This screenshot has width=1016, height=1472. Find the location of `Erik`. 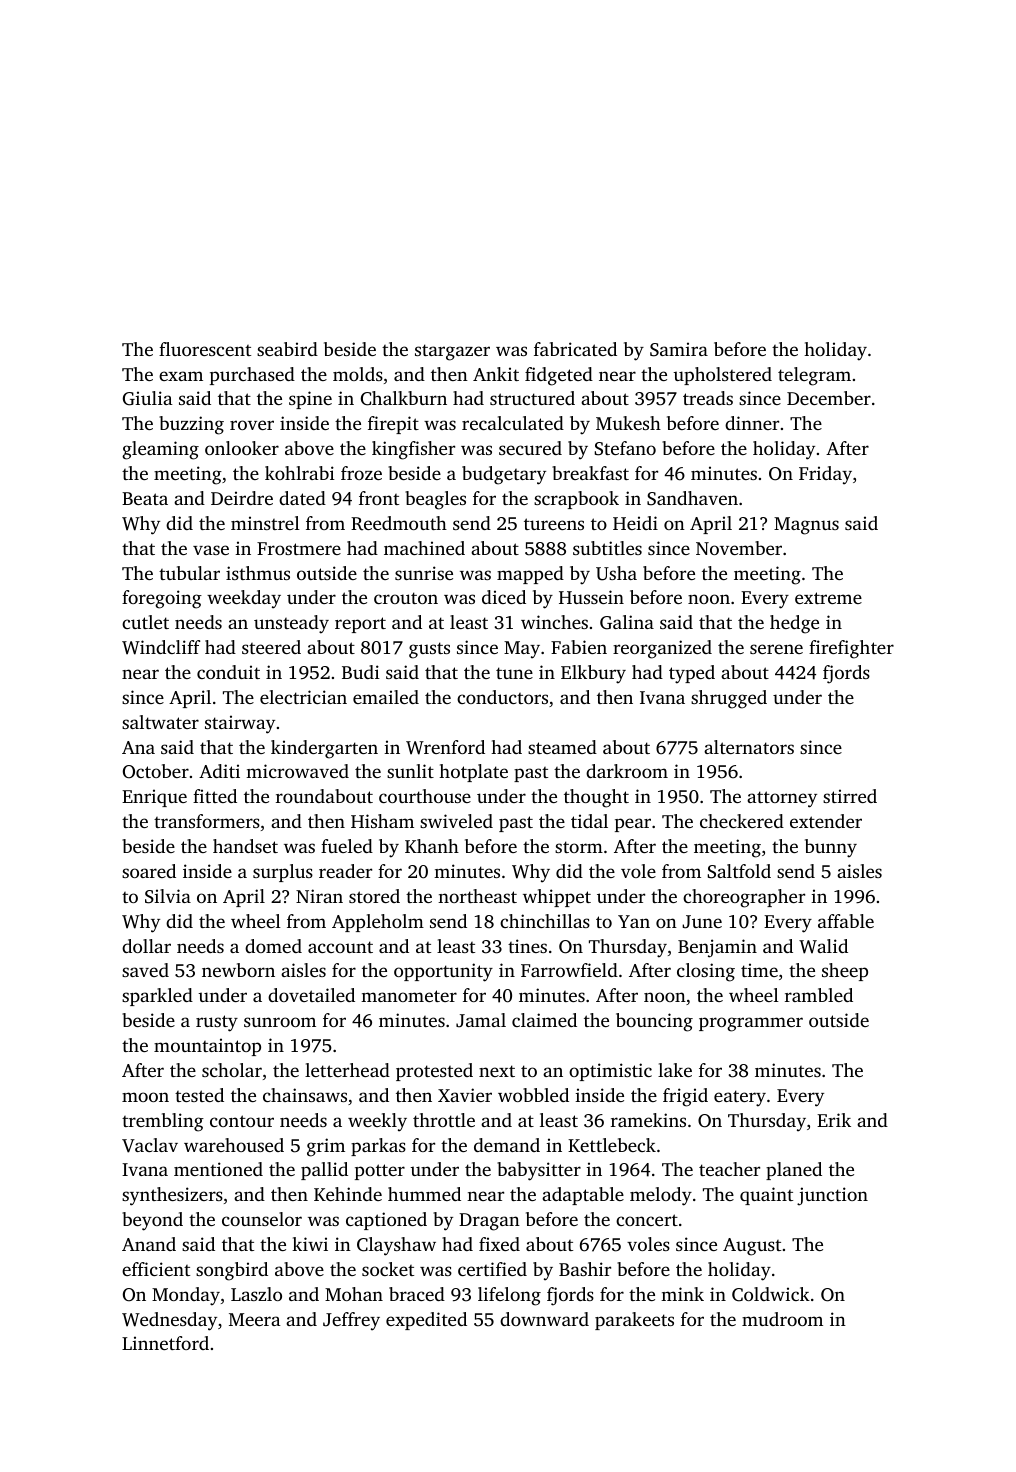

Erik is located at coordinates (834, 1120).
